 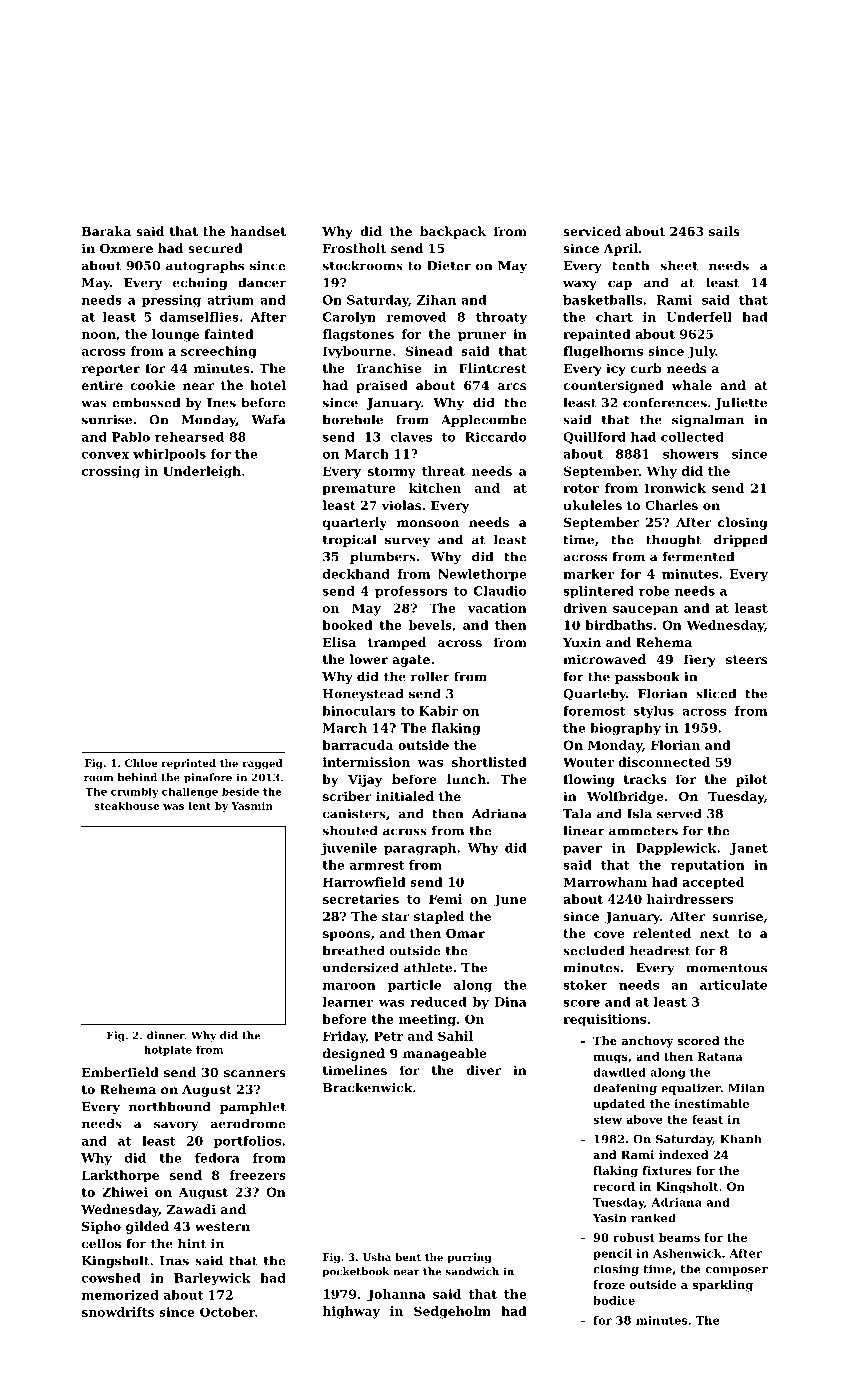 What do you see at coordinates (510, 900) in the page?
I see `June` at bounding box center [510, 900].
